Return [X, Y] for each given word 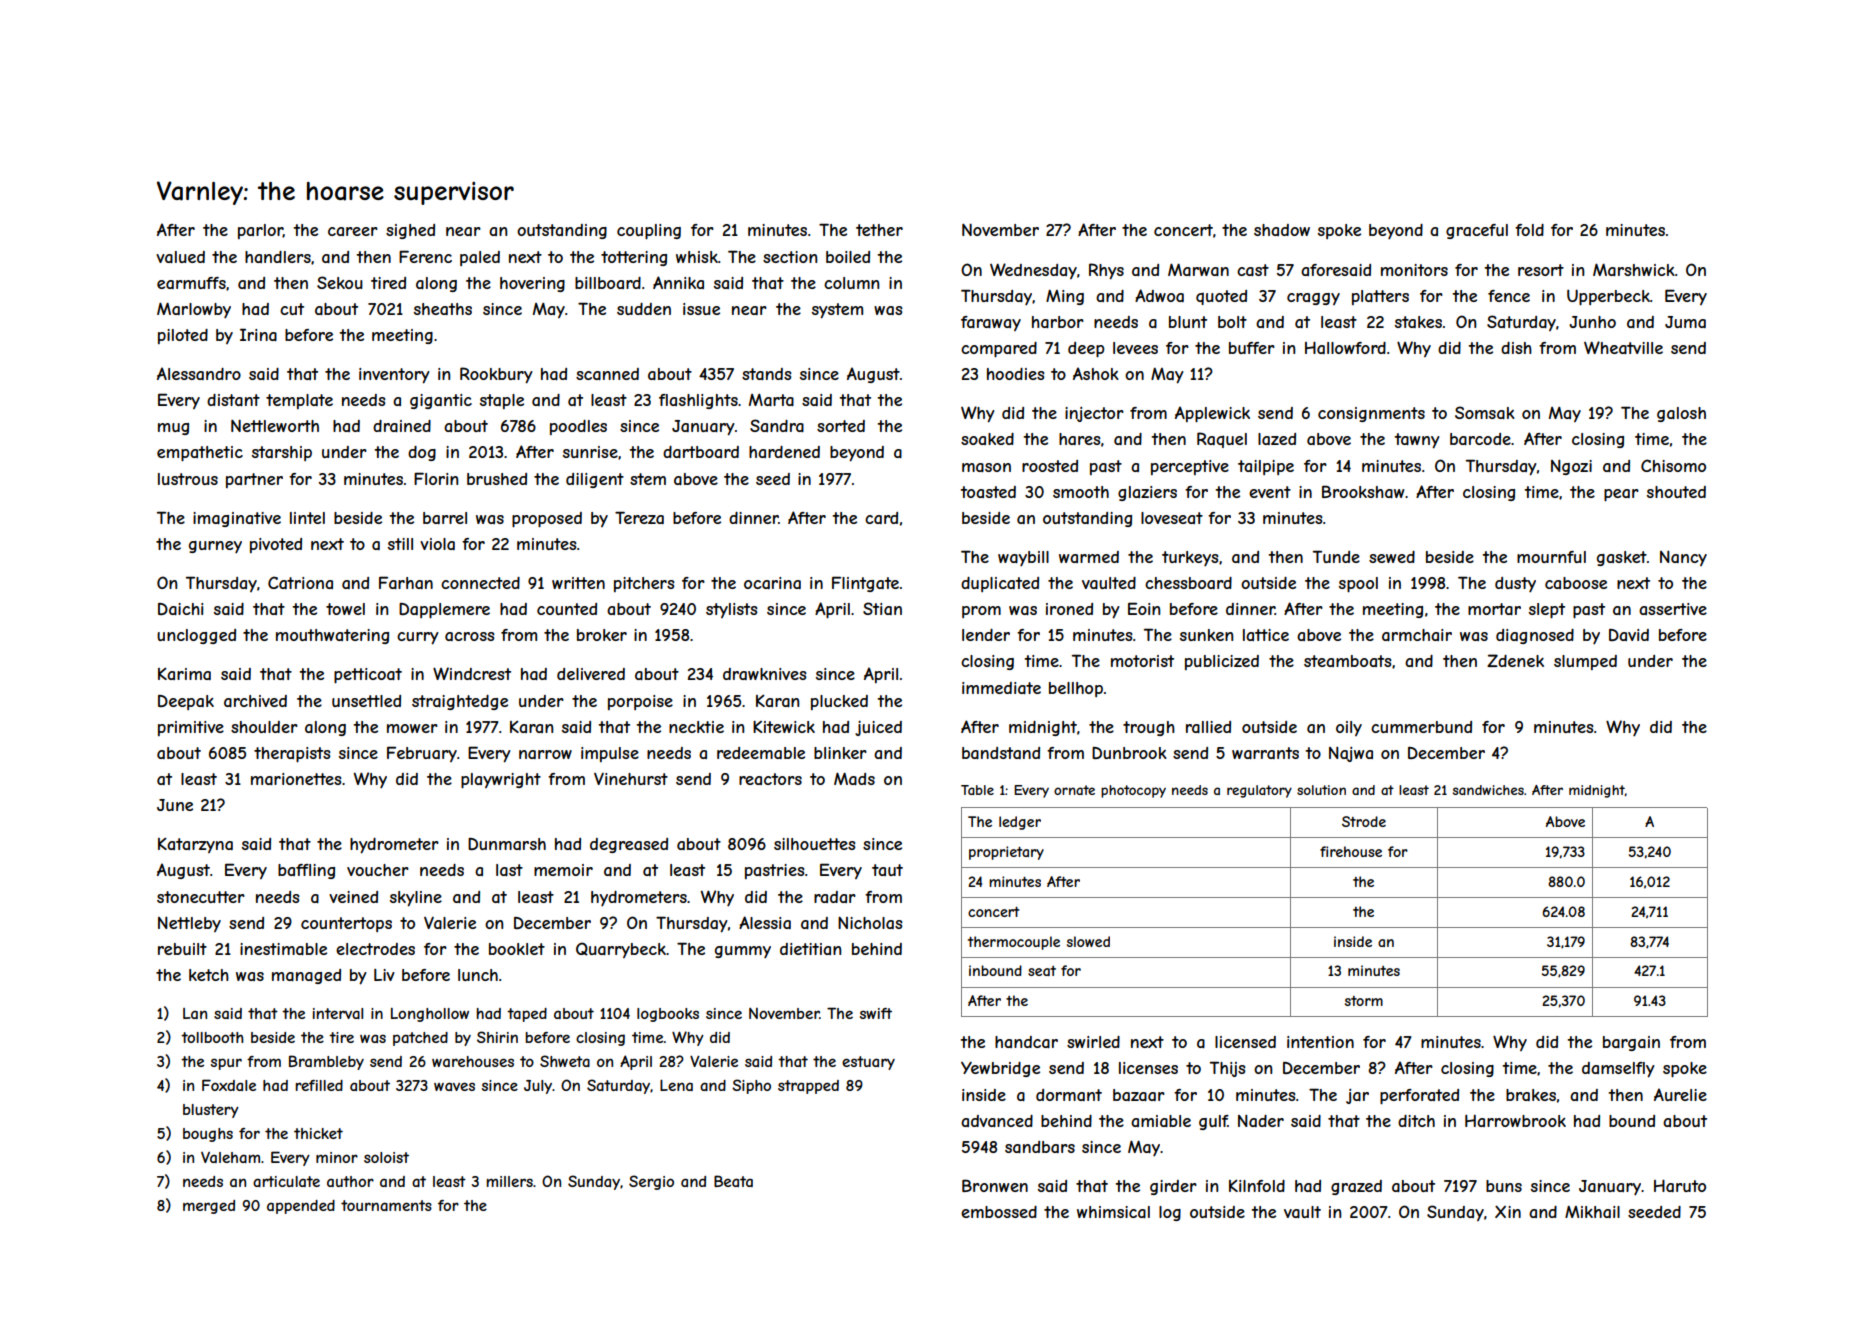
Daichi [180, 609]
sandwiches [1488, 790]
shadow [1282, 230]
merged [209, 1207]
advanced [997, 1121]
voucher [378, 870]
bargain [1631, 1043]
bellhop [1076, 689]
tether [879, 230]
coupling [649, 232]
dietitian [810, 949]
